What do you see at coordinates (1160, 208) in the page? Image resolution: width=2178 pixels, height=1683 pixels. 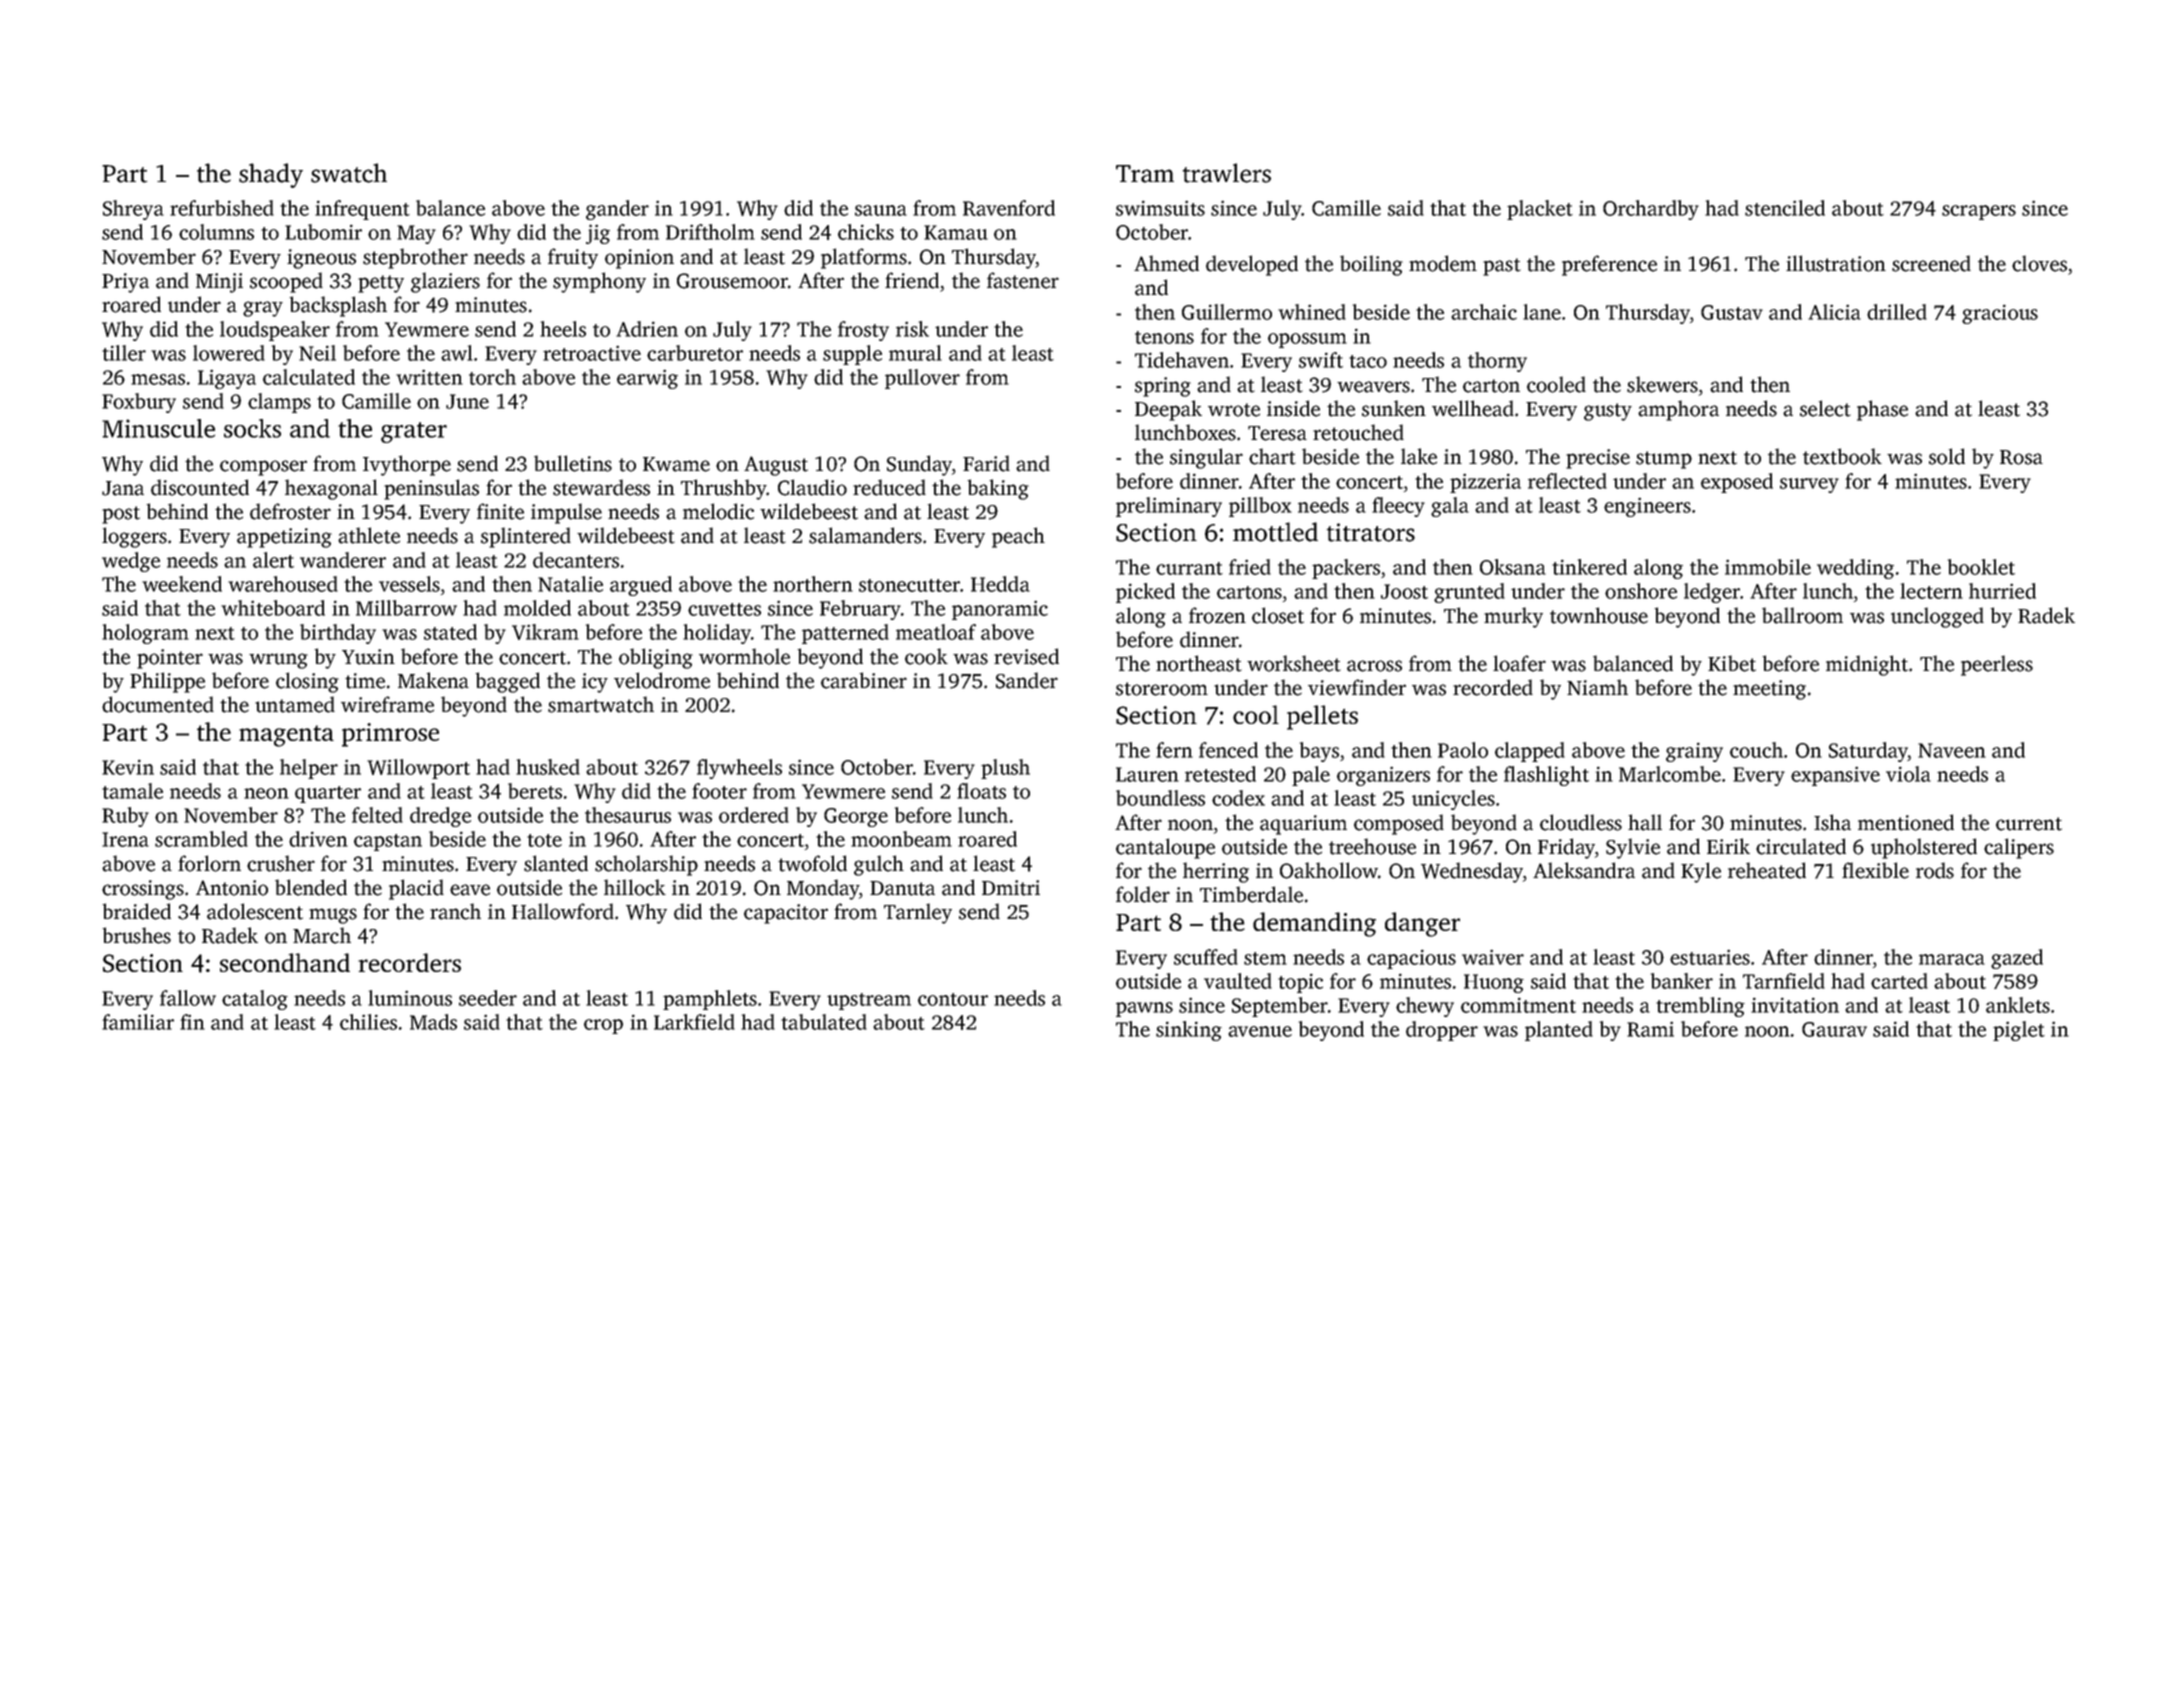 I see `swimsuits` at bounding box center [1160, 208].
